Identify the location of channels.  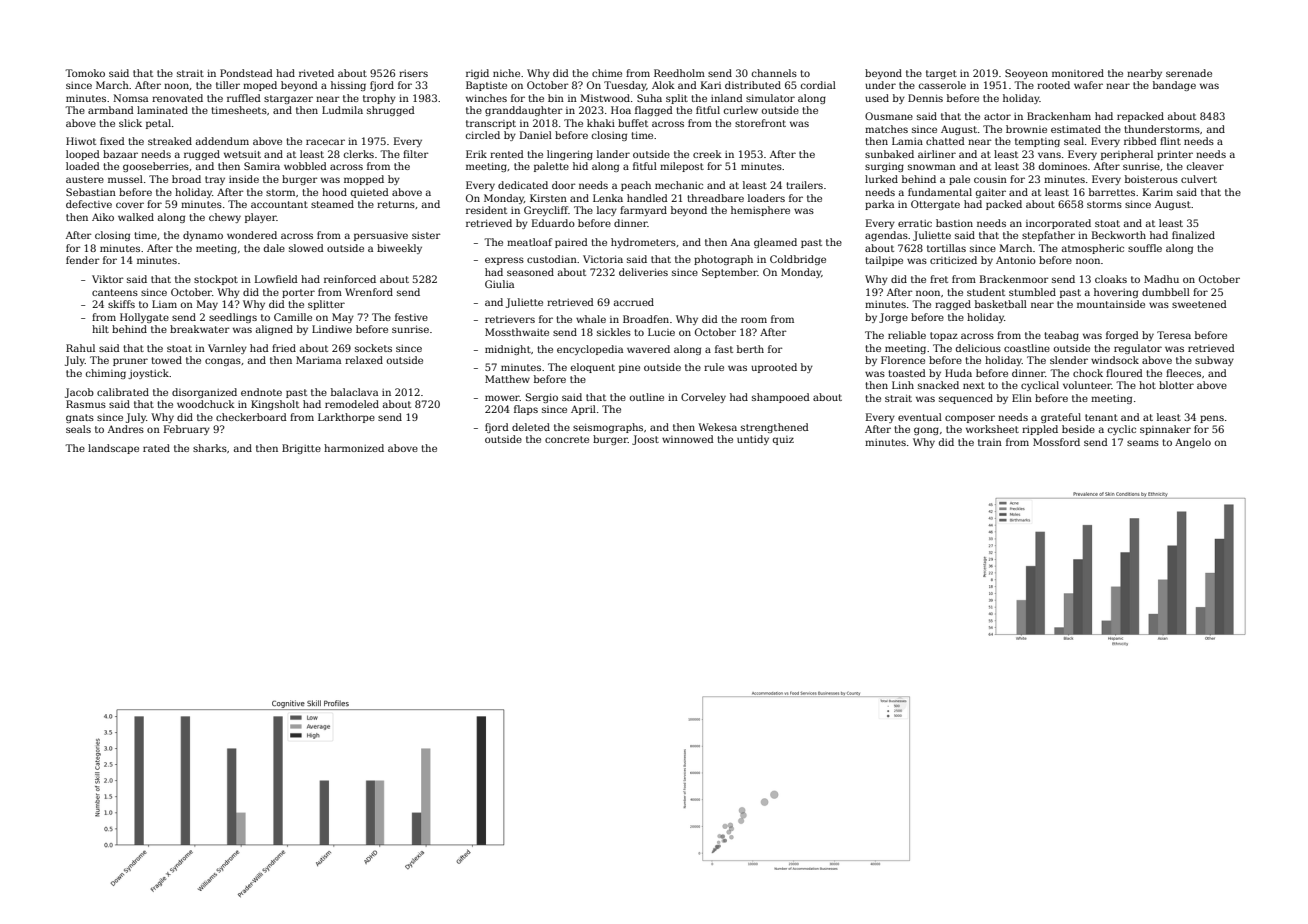
(774, 73).
